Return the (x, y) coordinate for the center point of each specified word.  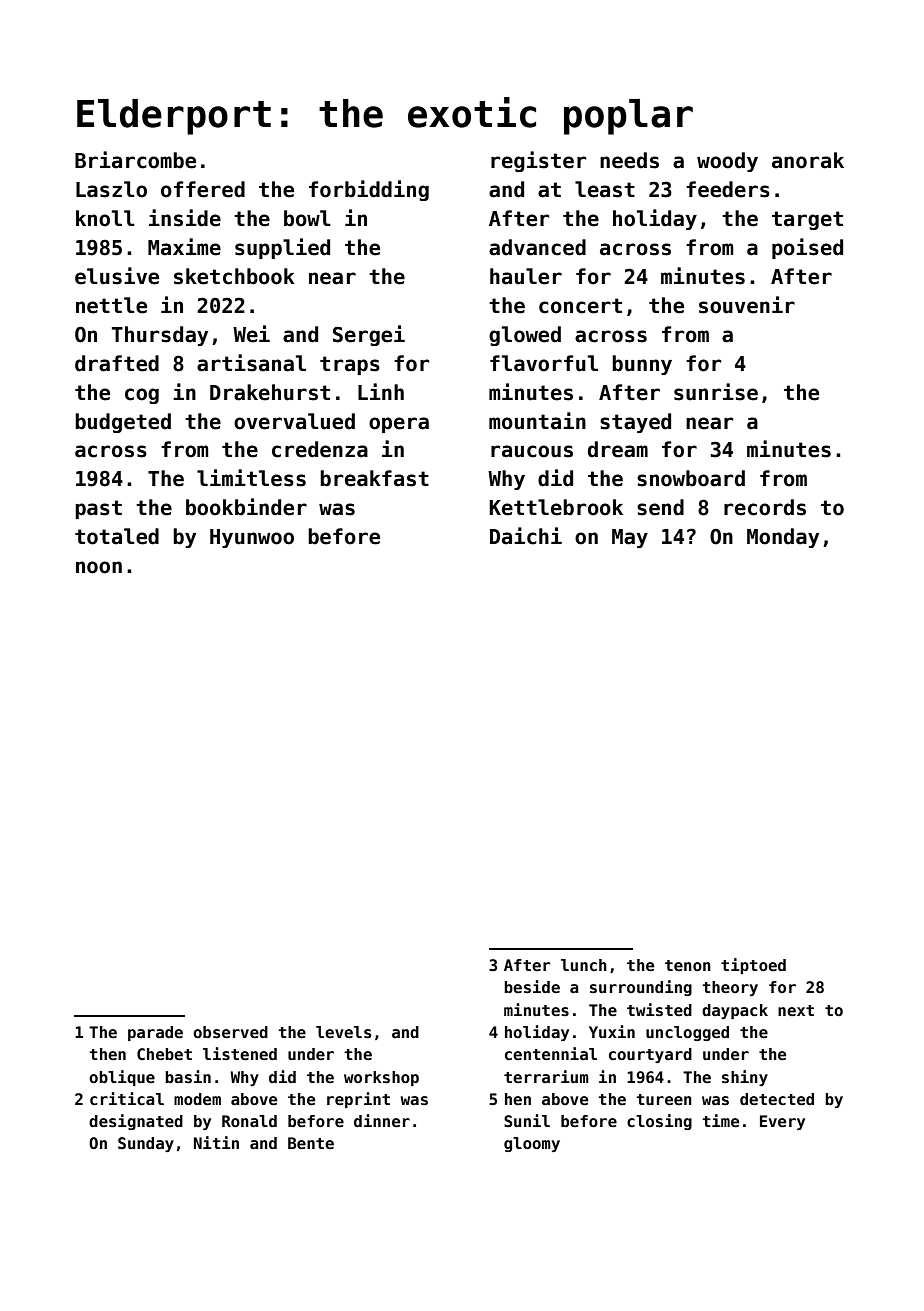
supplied (282, 248)
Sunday (146, 1144)
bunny (642, 365)
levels (344, 1032)
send (660, 507)
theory (730, 988)
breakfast (374, 478)
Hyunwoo (252, 538)
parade (155, 1033)
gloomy (532, 1144)
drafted (117, 363)
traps (350, 365)
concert (580, 306)
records (765, 507)
